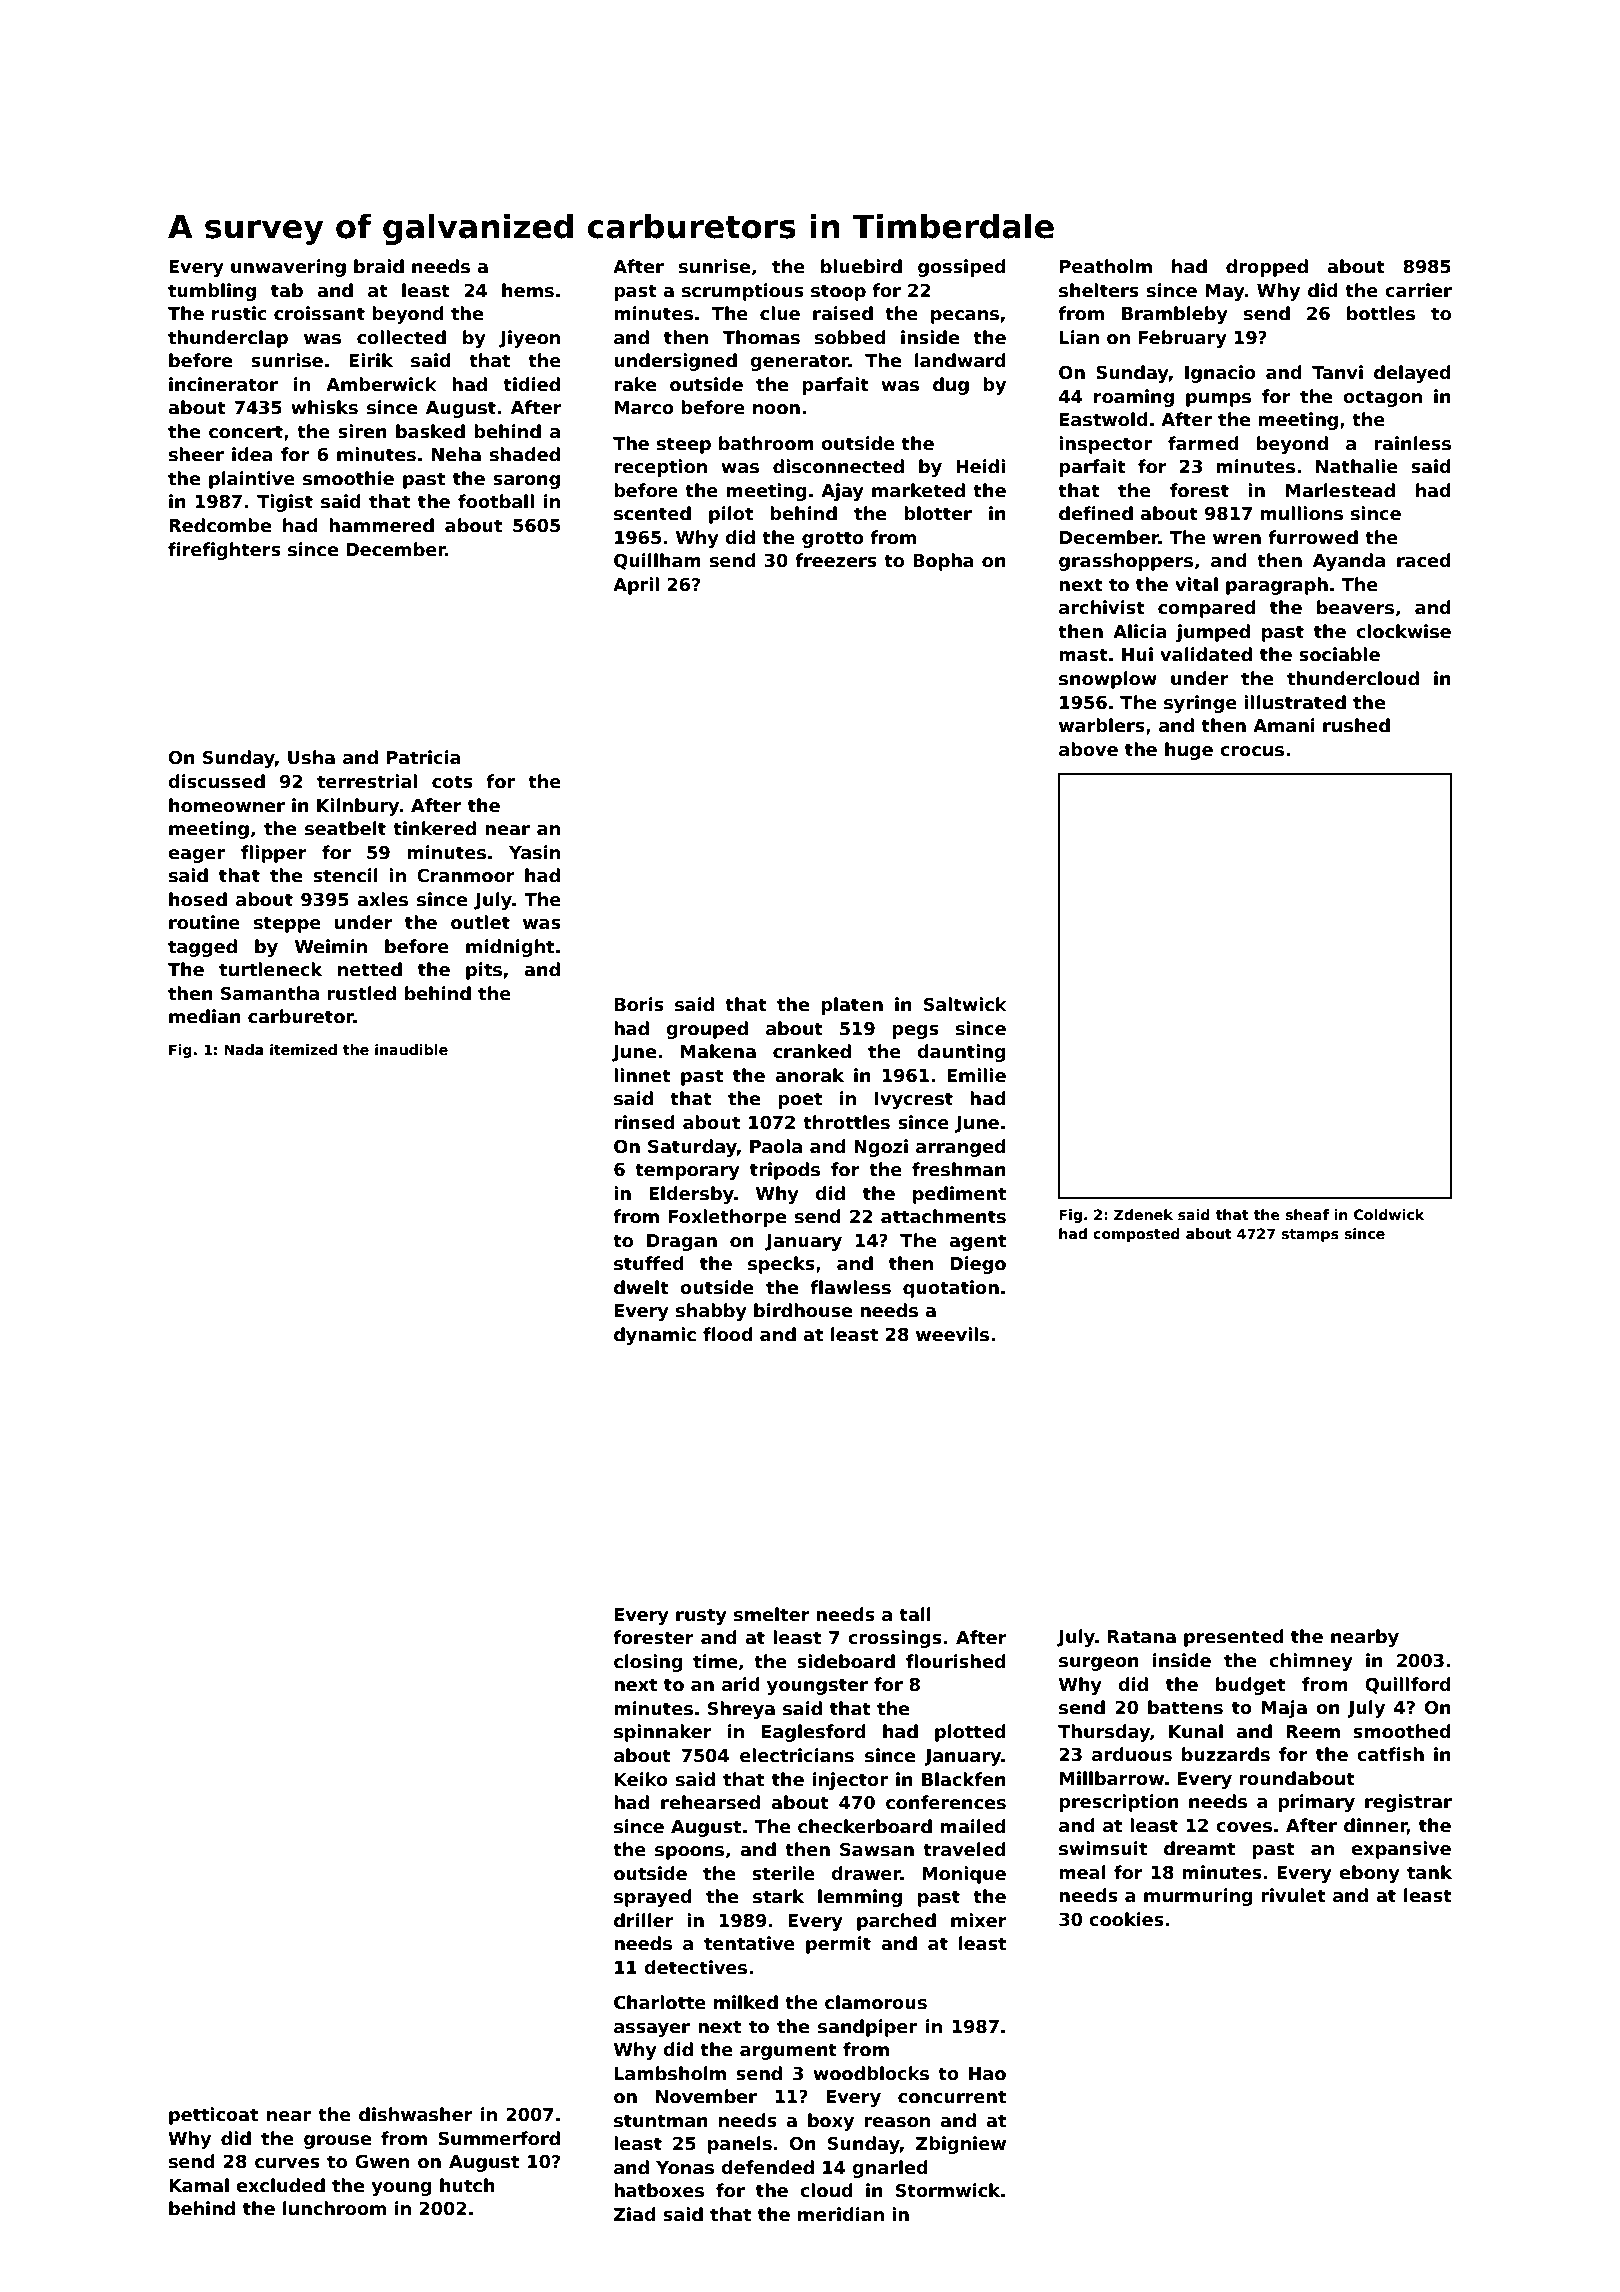 The width and height of the page is (1620, 2292). I want to click on Zdenek, so click(1143, 1214).
